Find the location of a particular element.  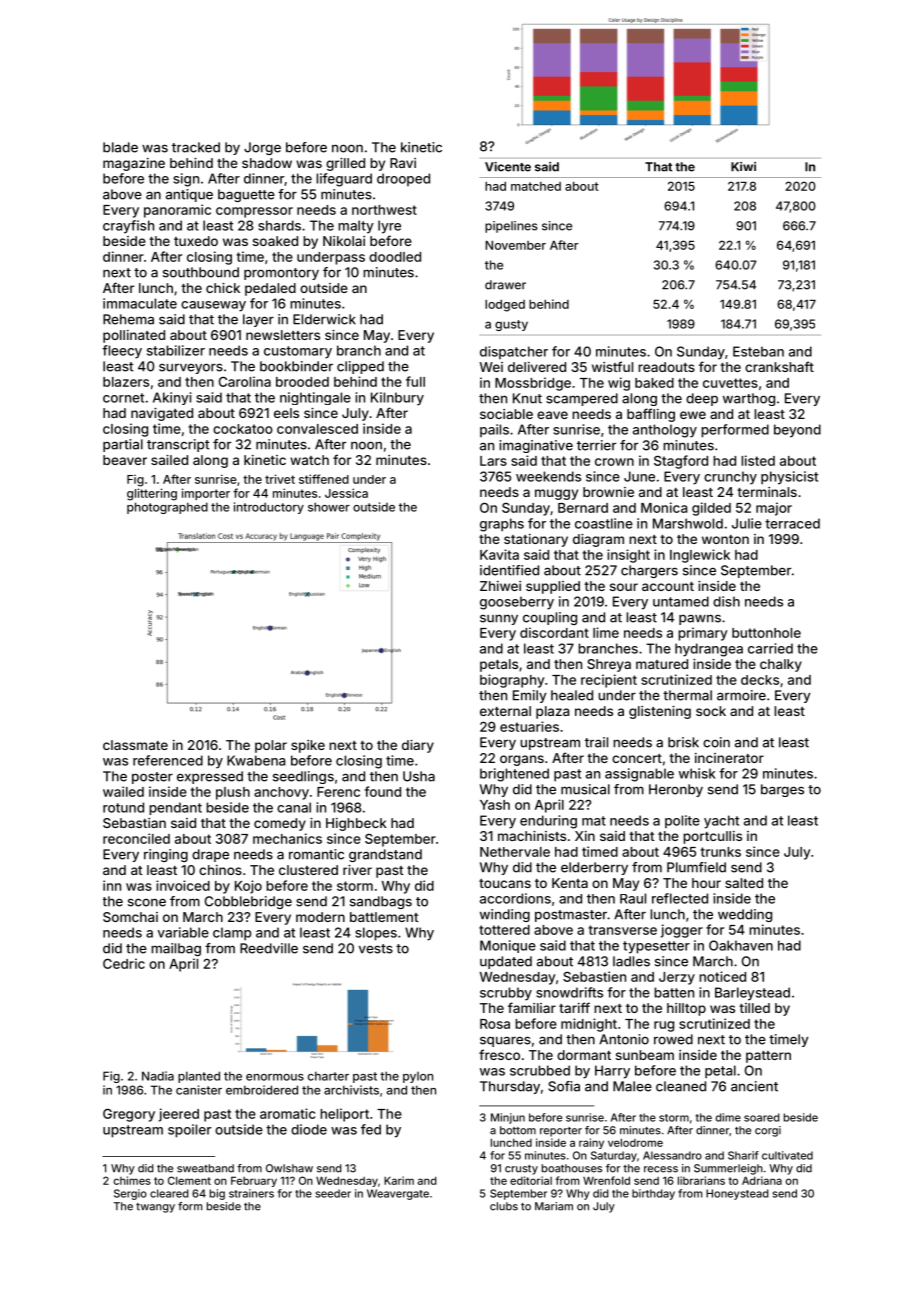

Cedric is located at coordinates (124, 963).
